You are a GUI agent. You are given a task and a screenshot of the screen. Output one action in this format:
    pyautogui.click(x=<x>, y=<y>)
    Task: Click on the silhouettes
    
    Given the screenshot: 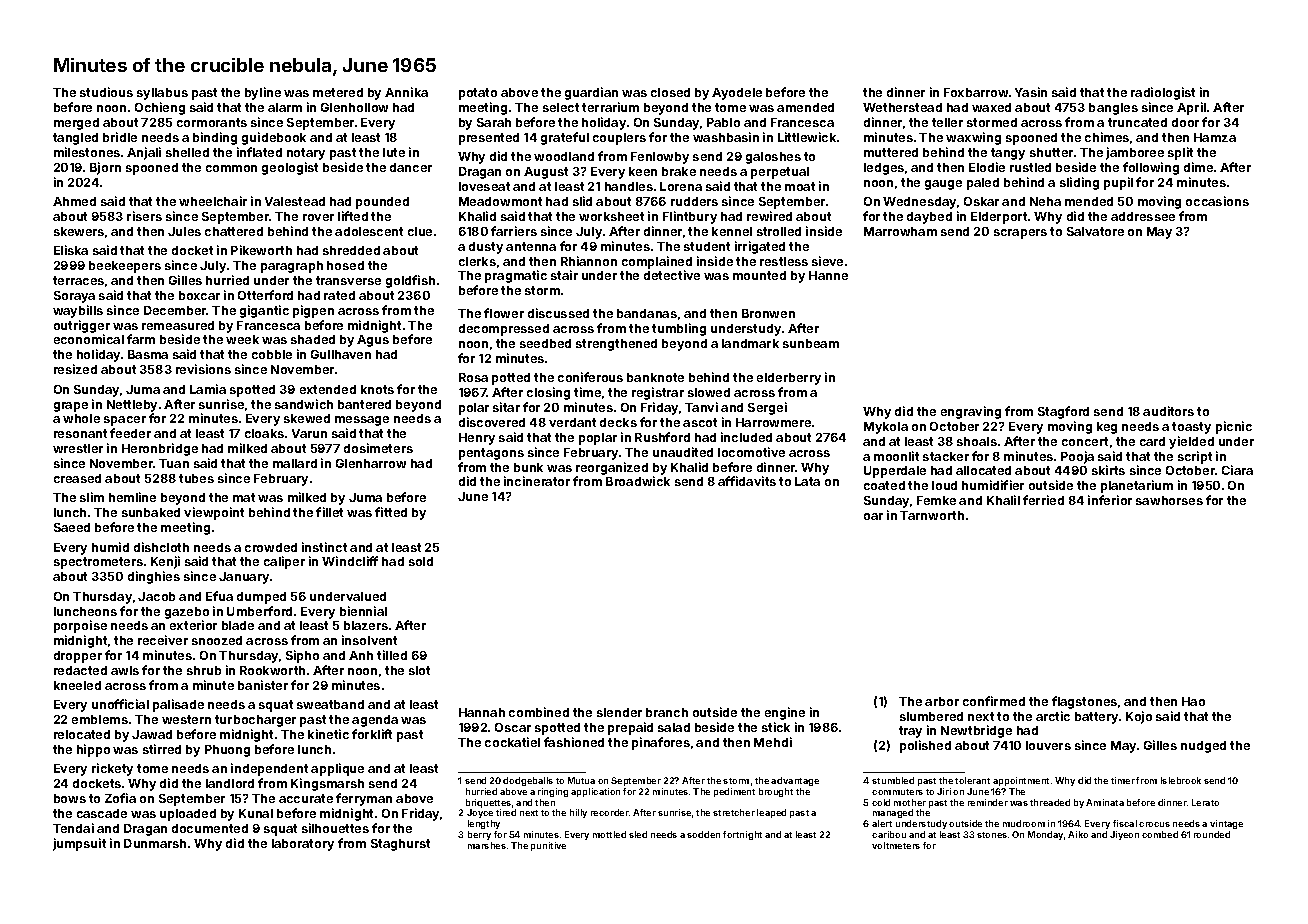 What is the action you would take?
    pyautogui.click(x=335, y=828)
